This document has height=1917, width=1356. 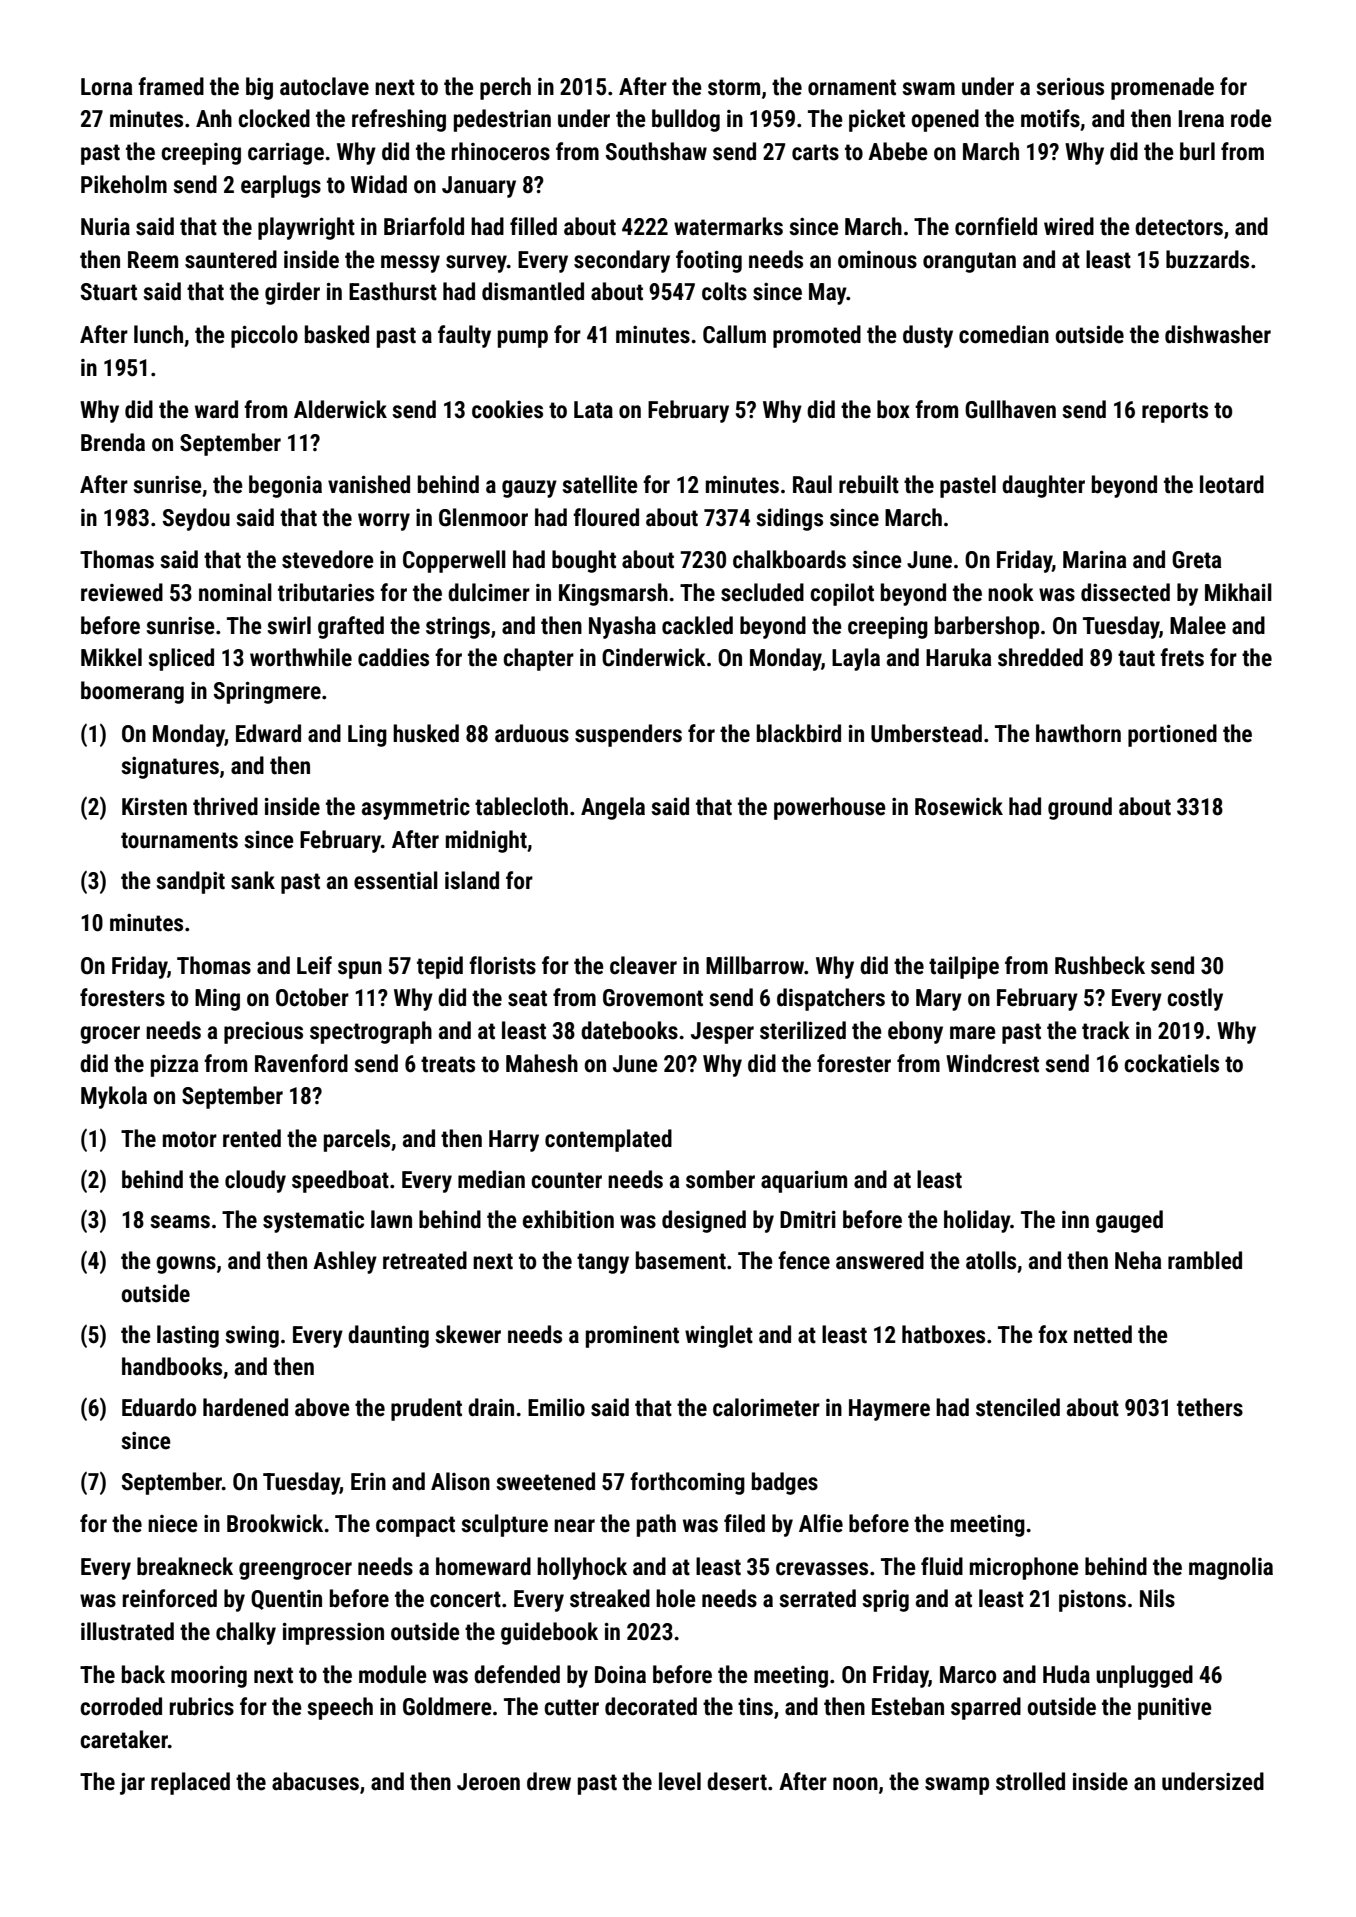 I want to click on perch, so click(x=505, y=88).
